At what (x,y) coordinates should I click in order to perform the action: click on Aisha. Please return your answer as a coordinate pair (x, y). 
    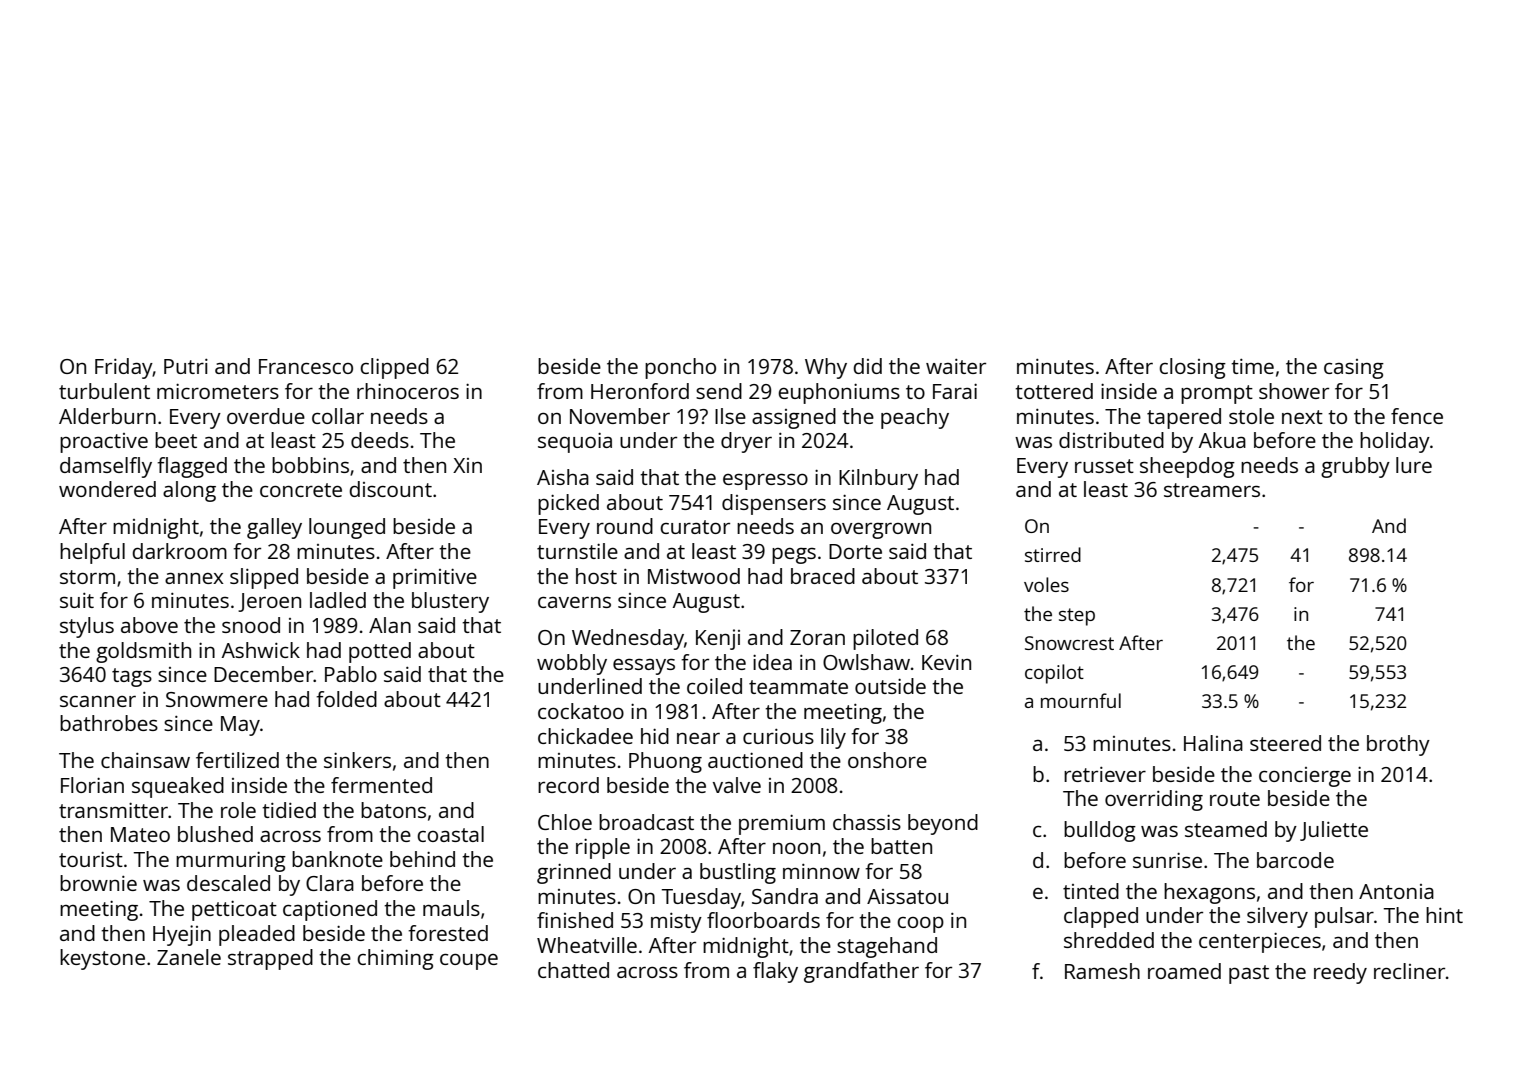
    Looking at the image, I should click on (563, 477).
